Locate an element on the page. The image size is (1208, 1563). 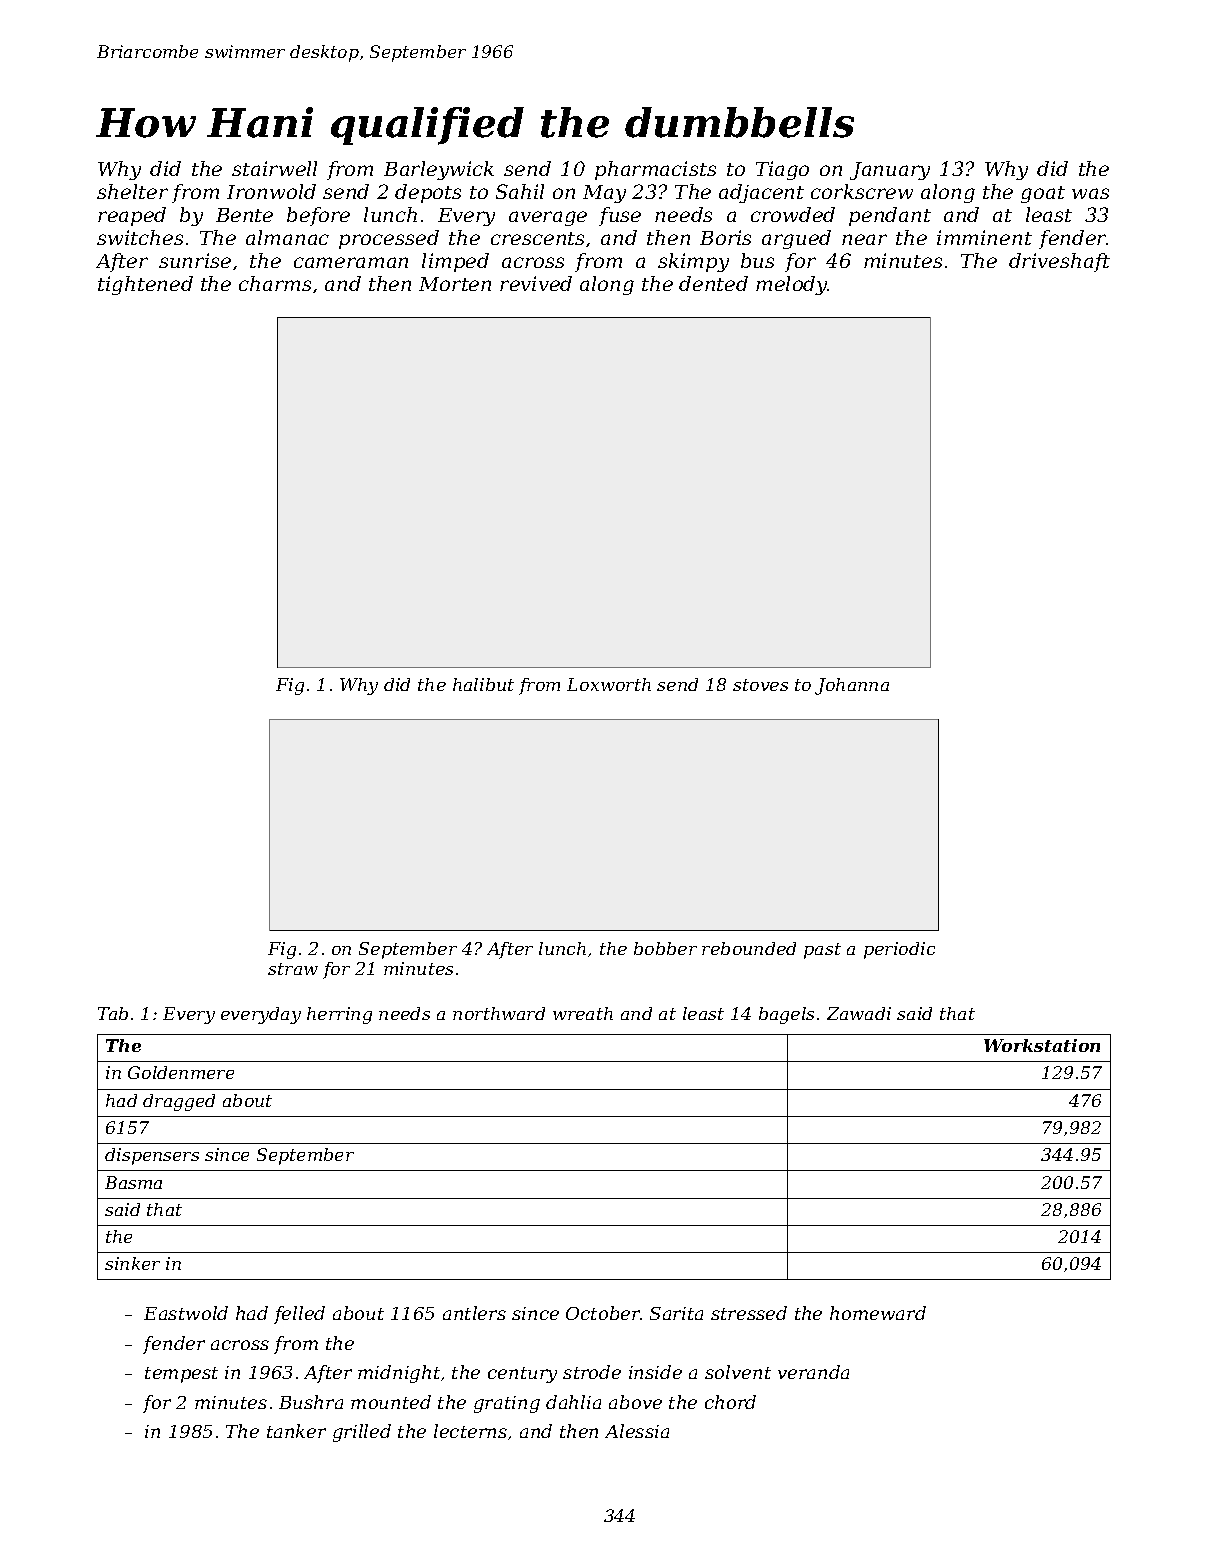
cameraman is located at coordinates (351, 262).
